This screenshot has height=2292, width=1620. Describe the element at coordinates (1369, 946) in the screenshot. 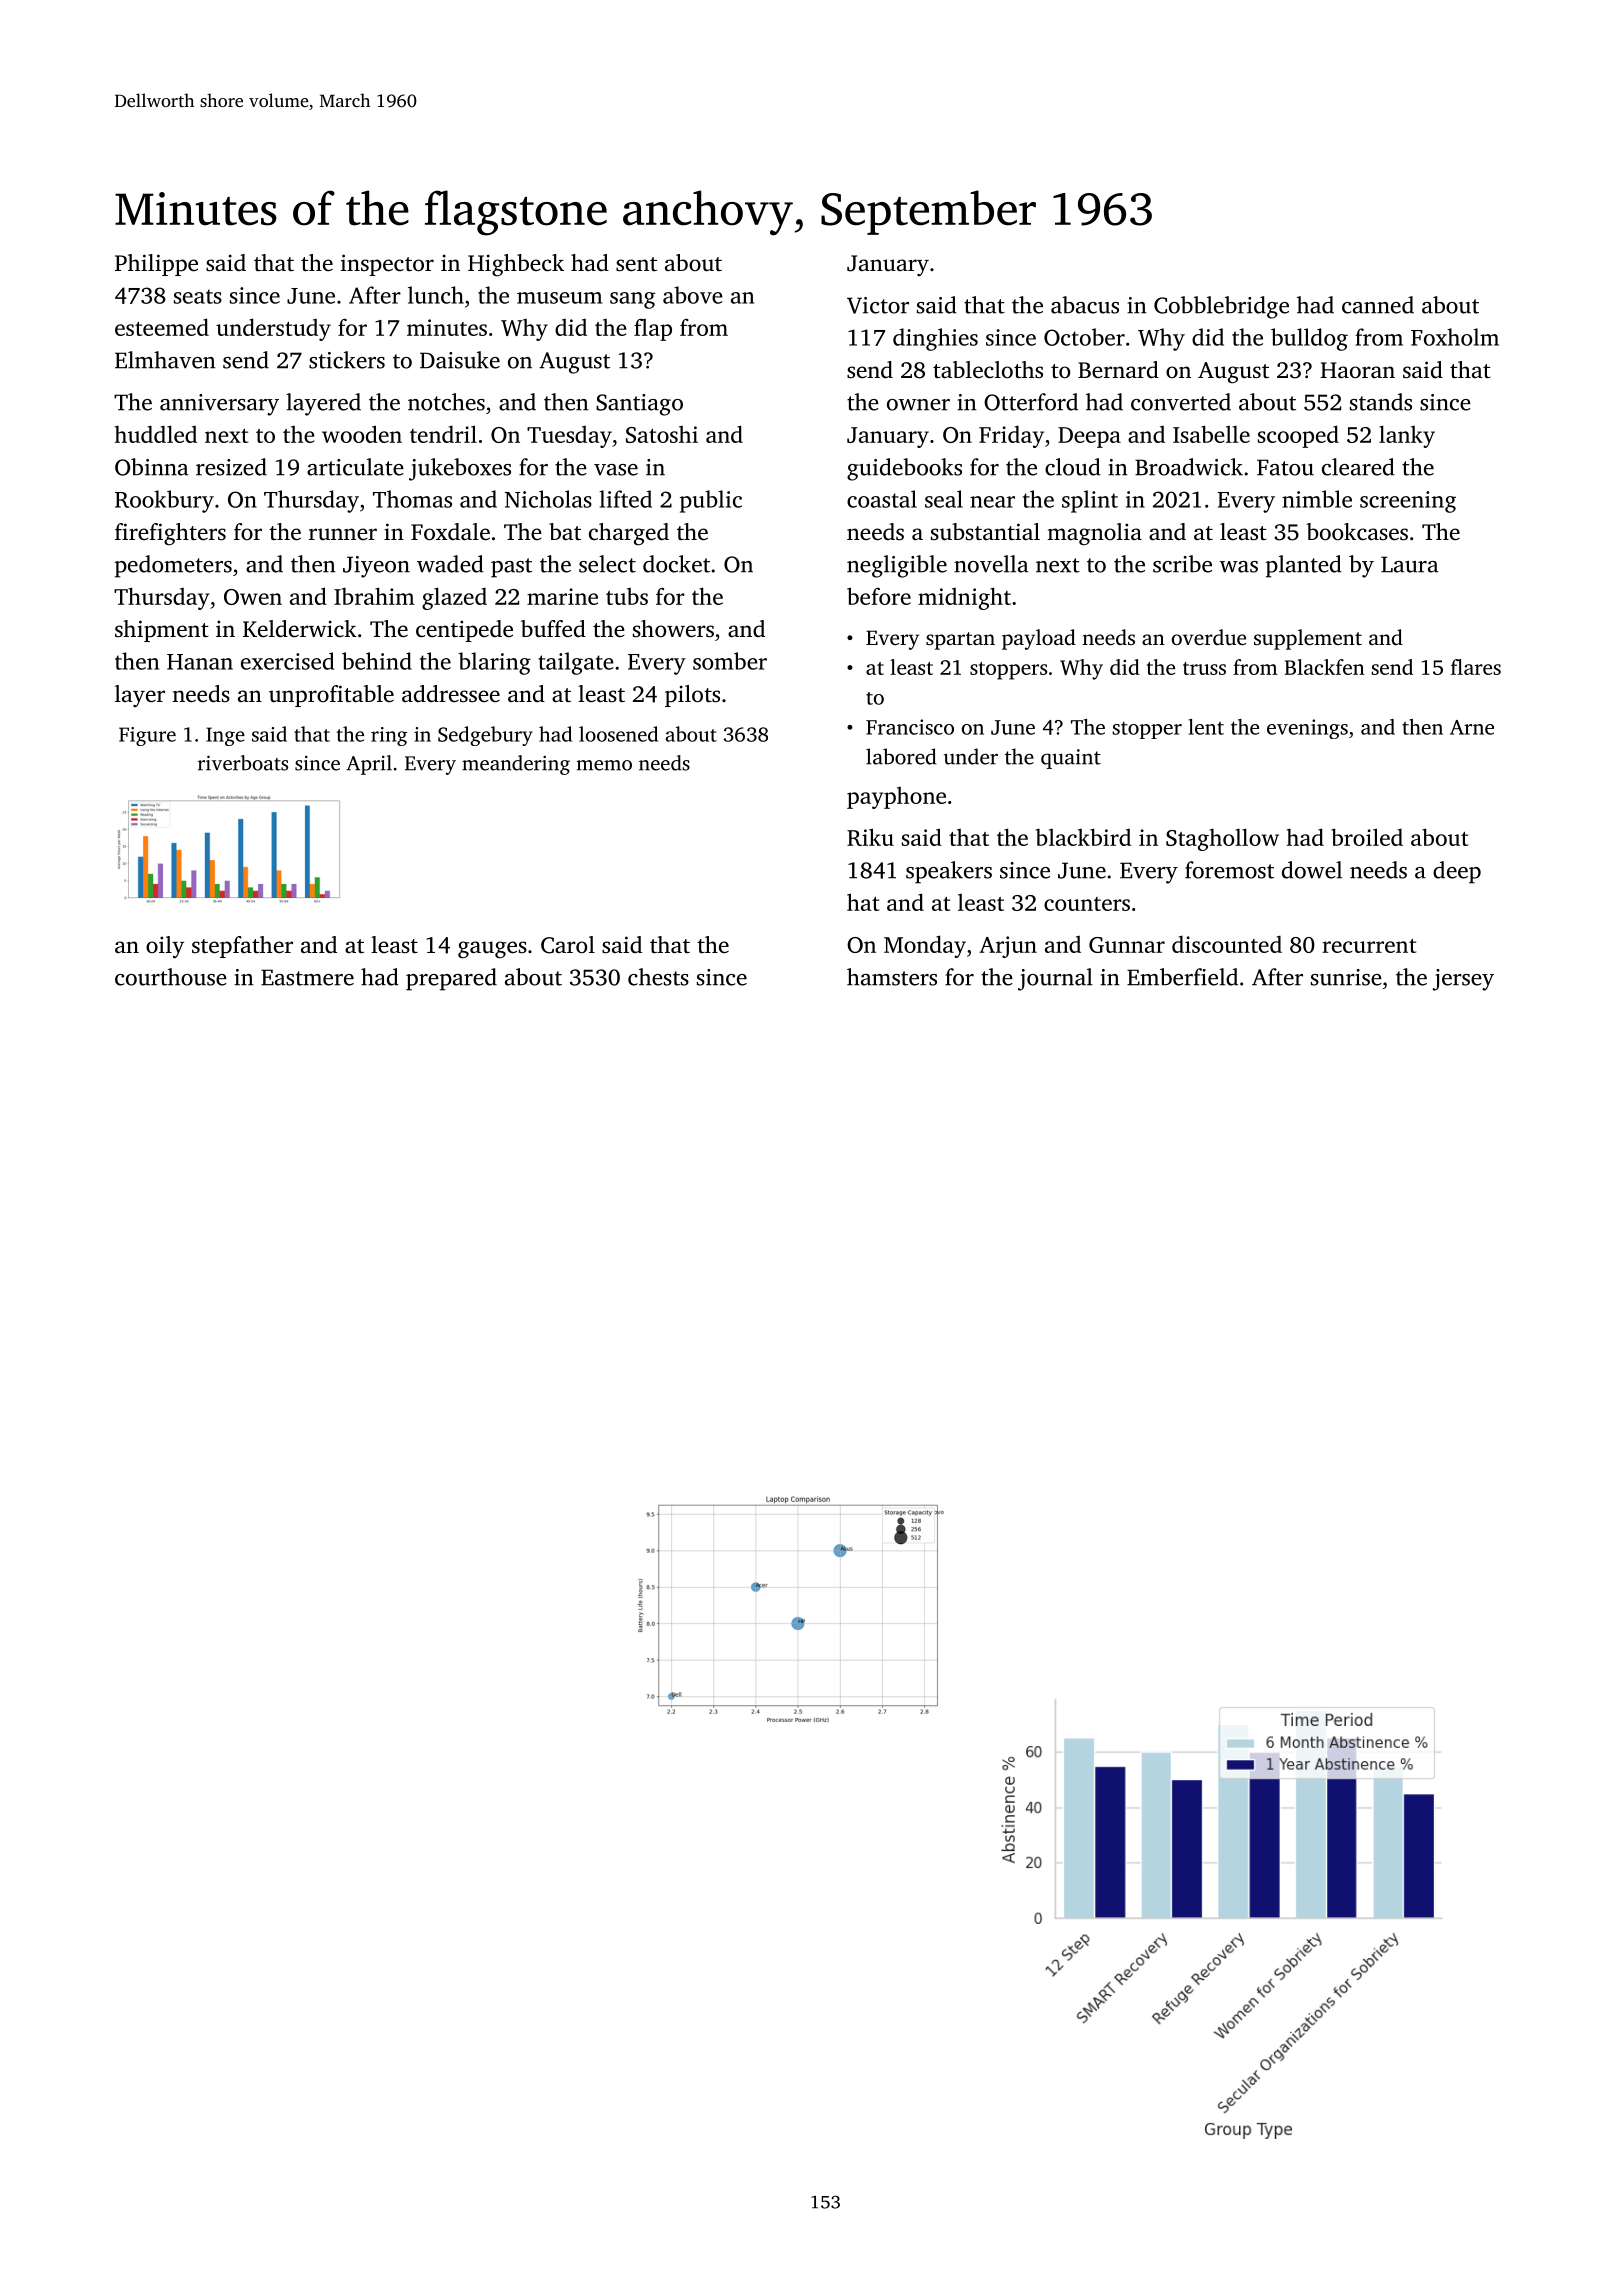

I see `recurrent` at that location.
